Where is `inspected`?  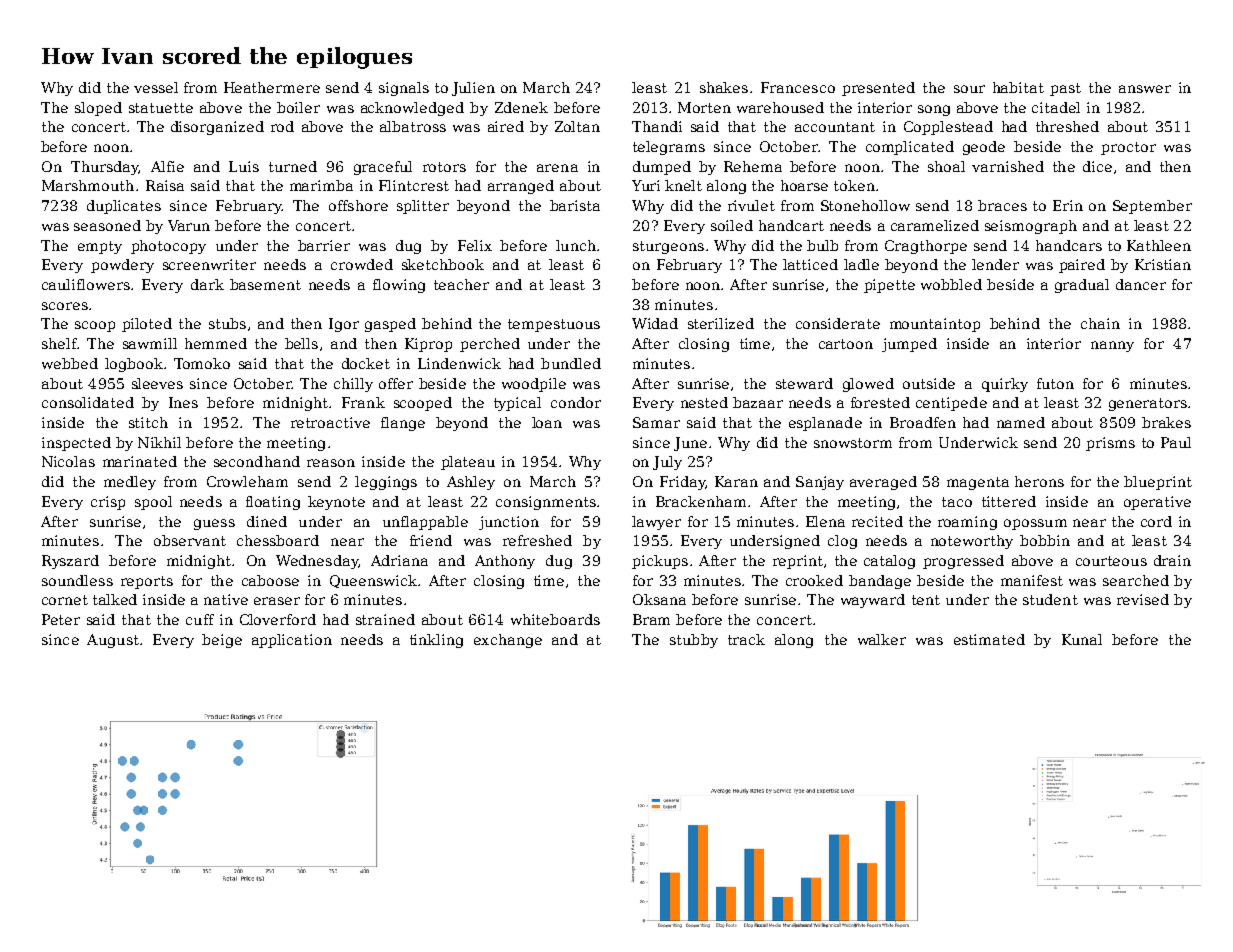 inspected is located at coordinates (76, 444).
